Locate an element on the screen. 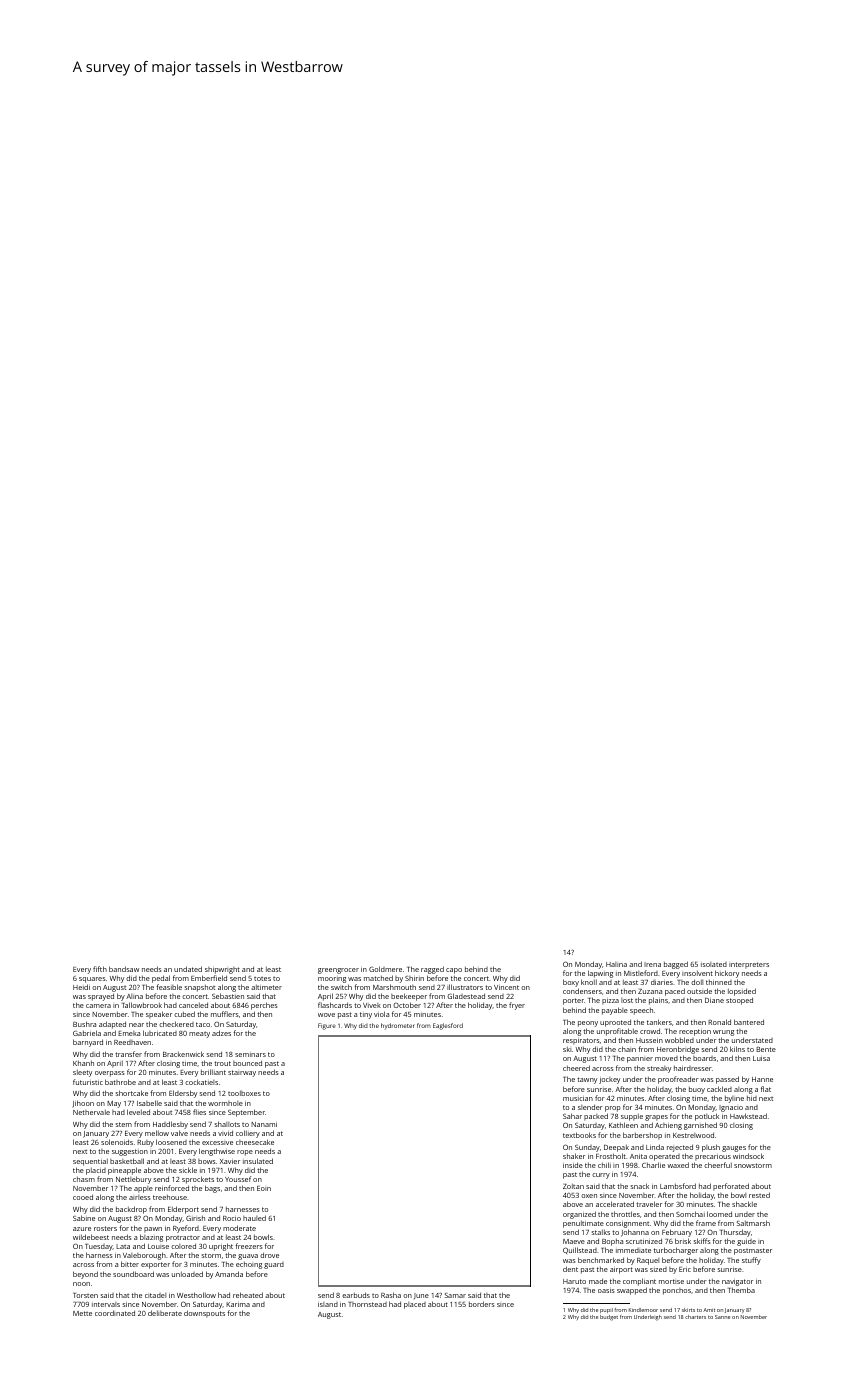 Image resolution: width=849 pixels, height=1400 pixels. guard is located at coordinates (274, 1265).
